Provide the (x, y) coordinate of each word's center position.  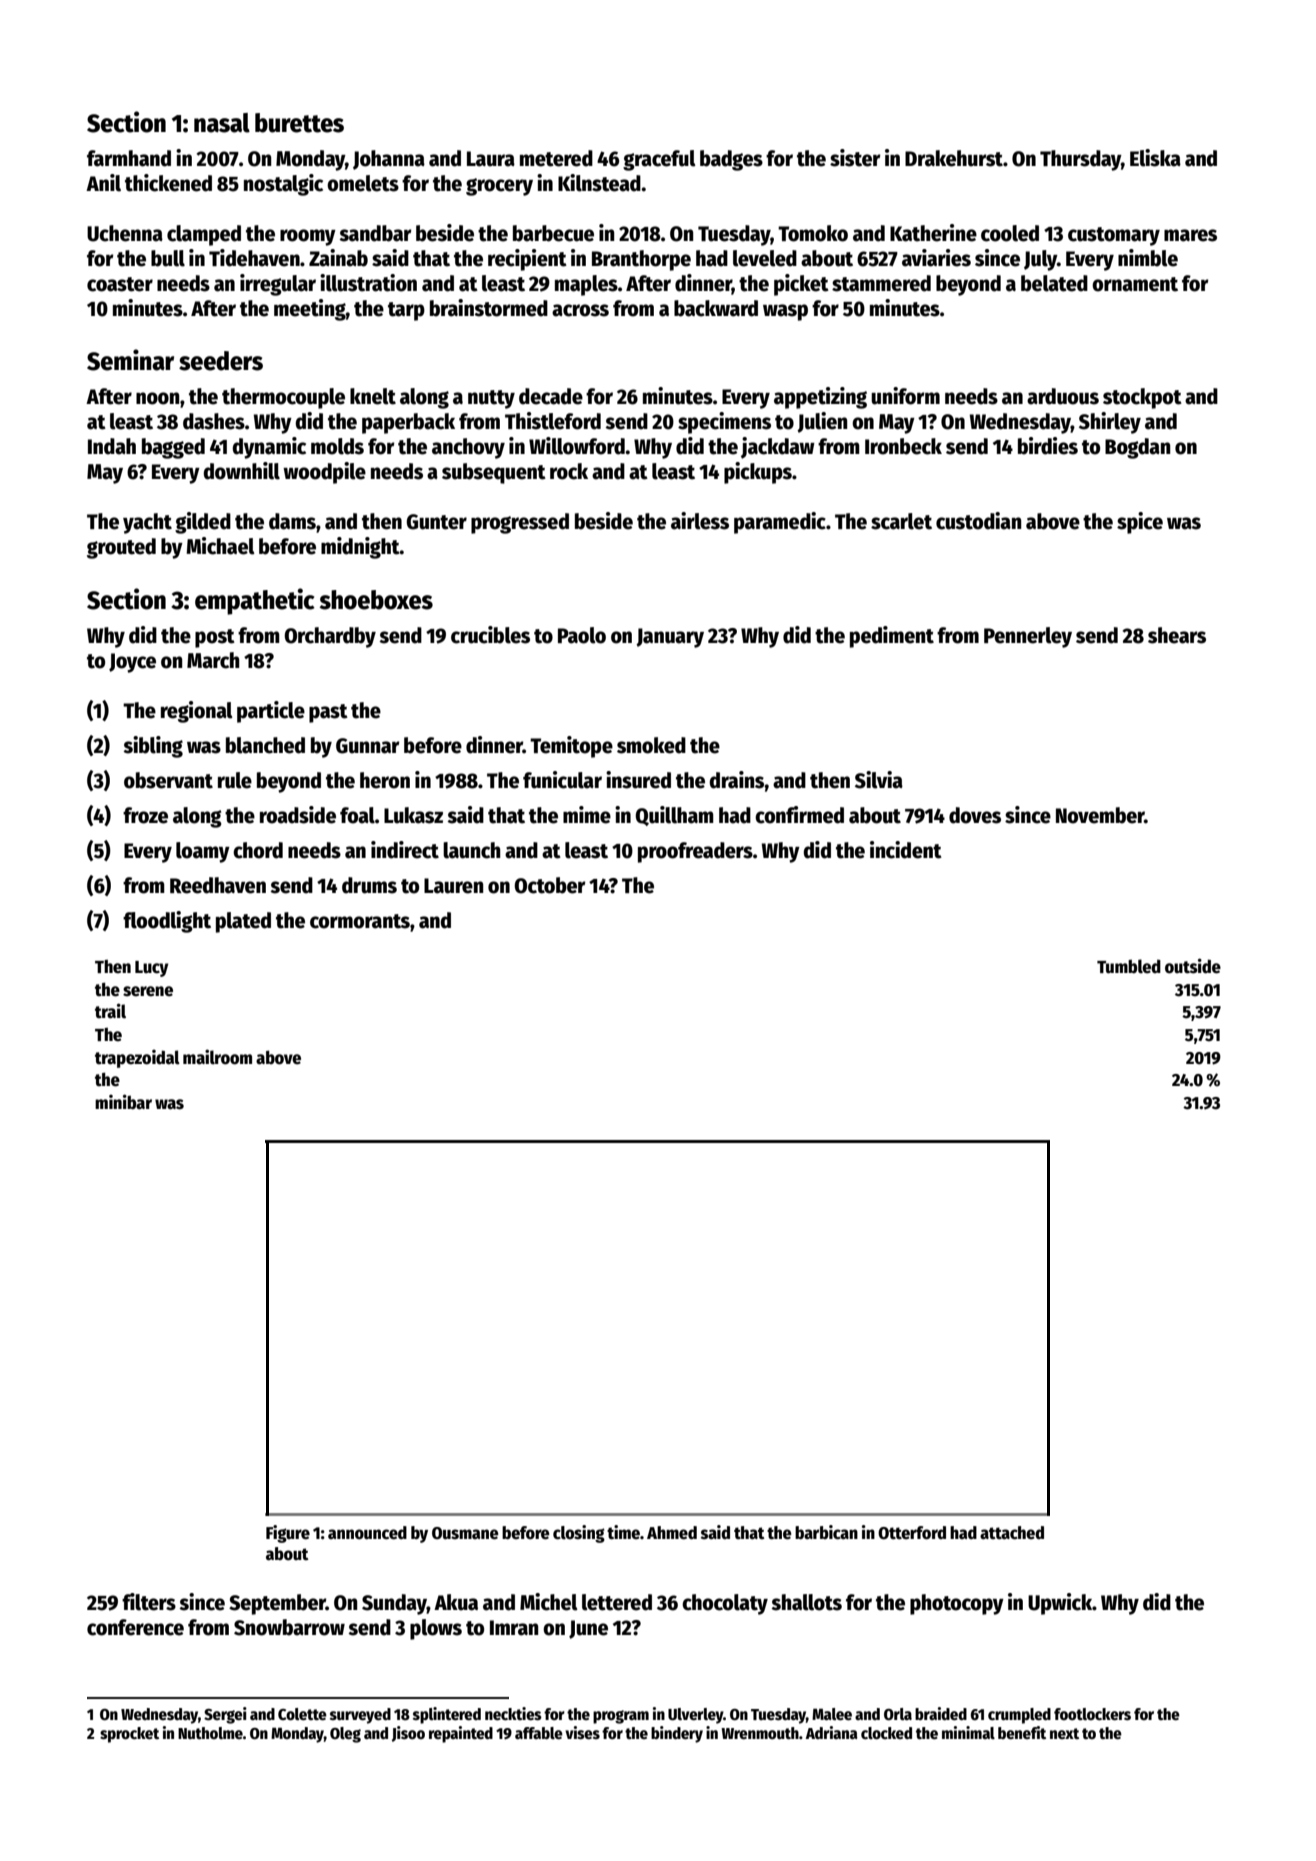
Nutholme (210, 1733)
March (213, 660)
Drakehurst (954, 158)
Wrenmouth (760, 1733)
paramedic (780, 523)
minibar (123, 1102)
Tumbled (1129, 966)
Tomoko (813, 233)
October (550, 885)
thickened (168, 183)
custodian (978, 521)
